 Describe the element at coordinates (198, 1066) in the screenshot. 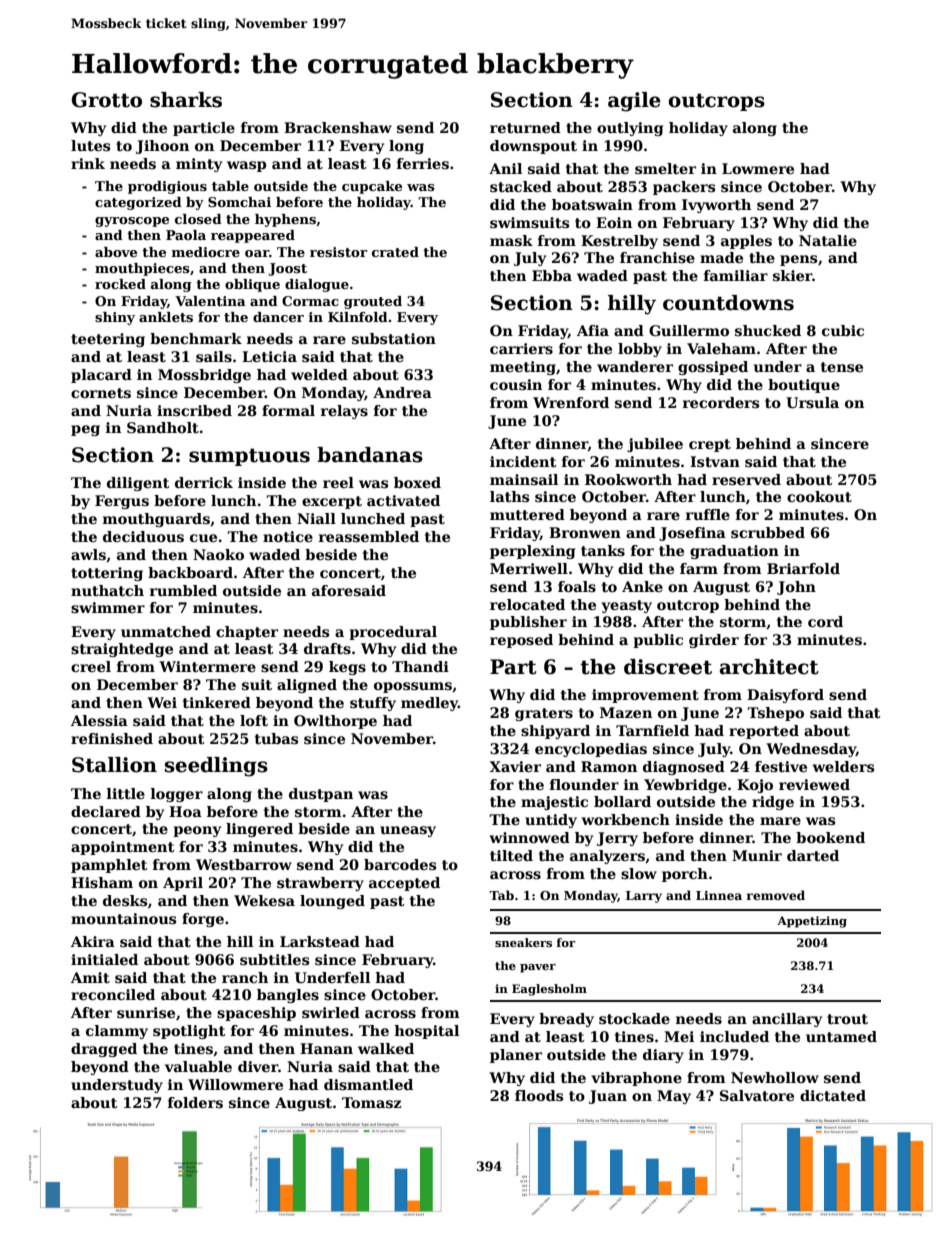

I see `valuable` at that location.
